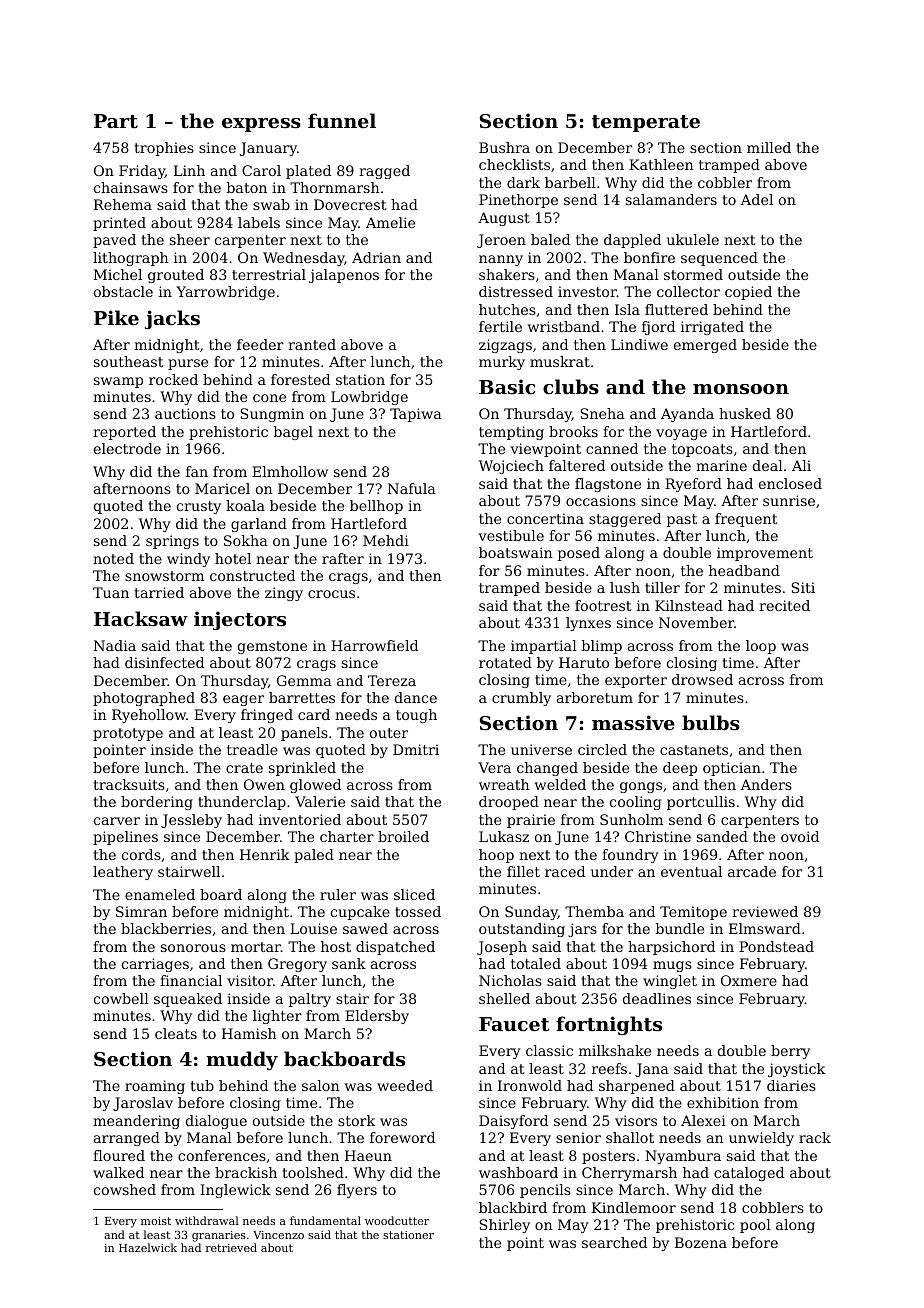 The image size is (924, 1308). Describe the element at coordinates (356, 1120) in the screenshot. I see `stork` at that location.
